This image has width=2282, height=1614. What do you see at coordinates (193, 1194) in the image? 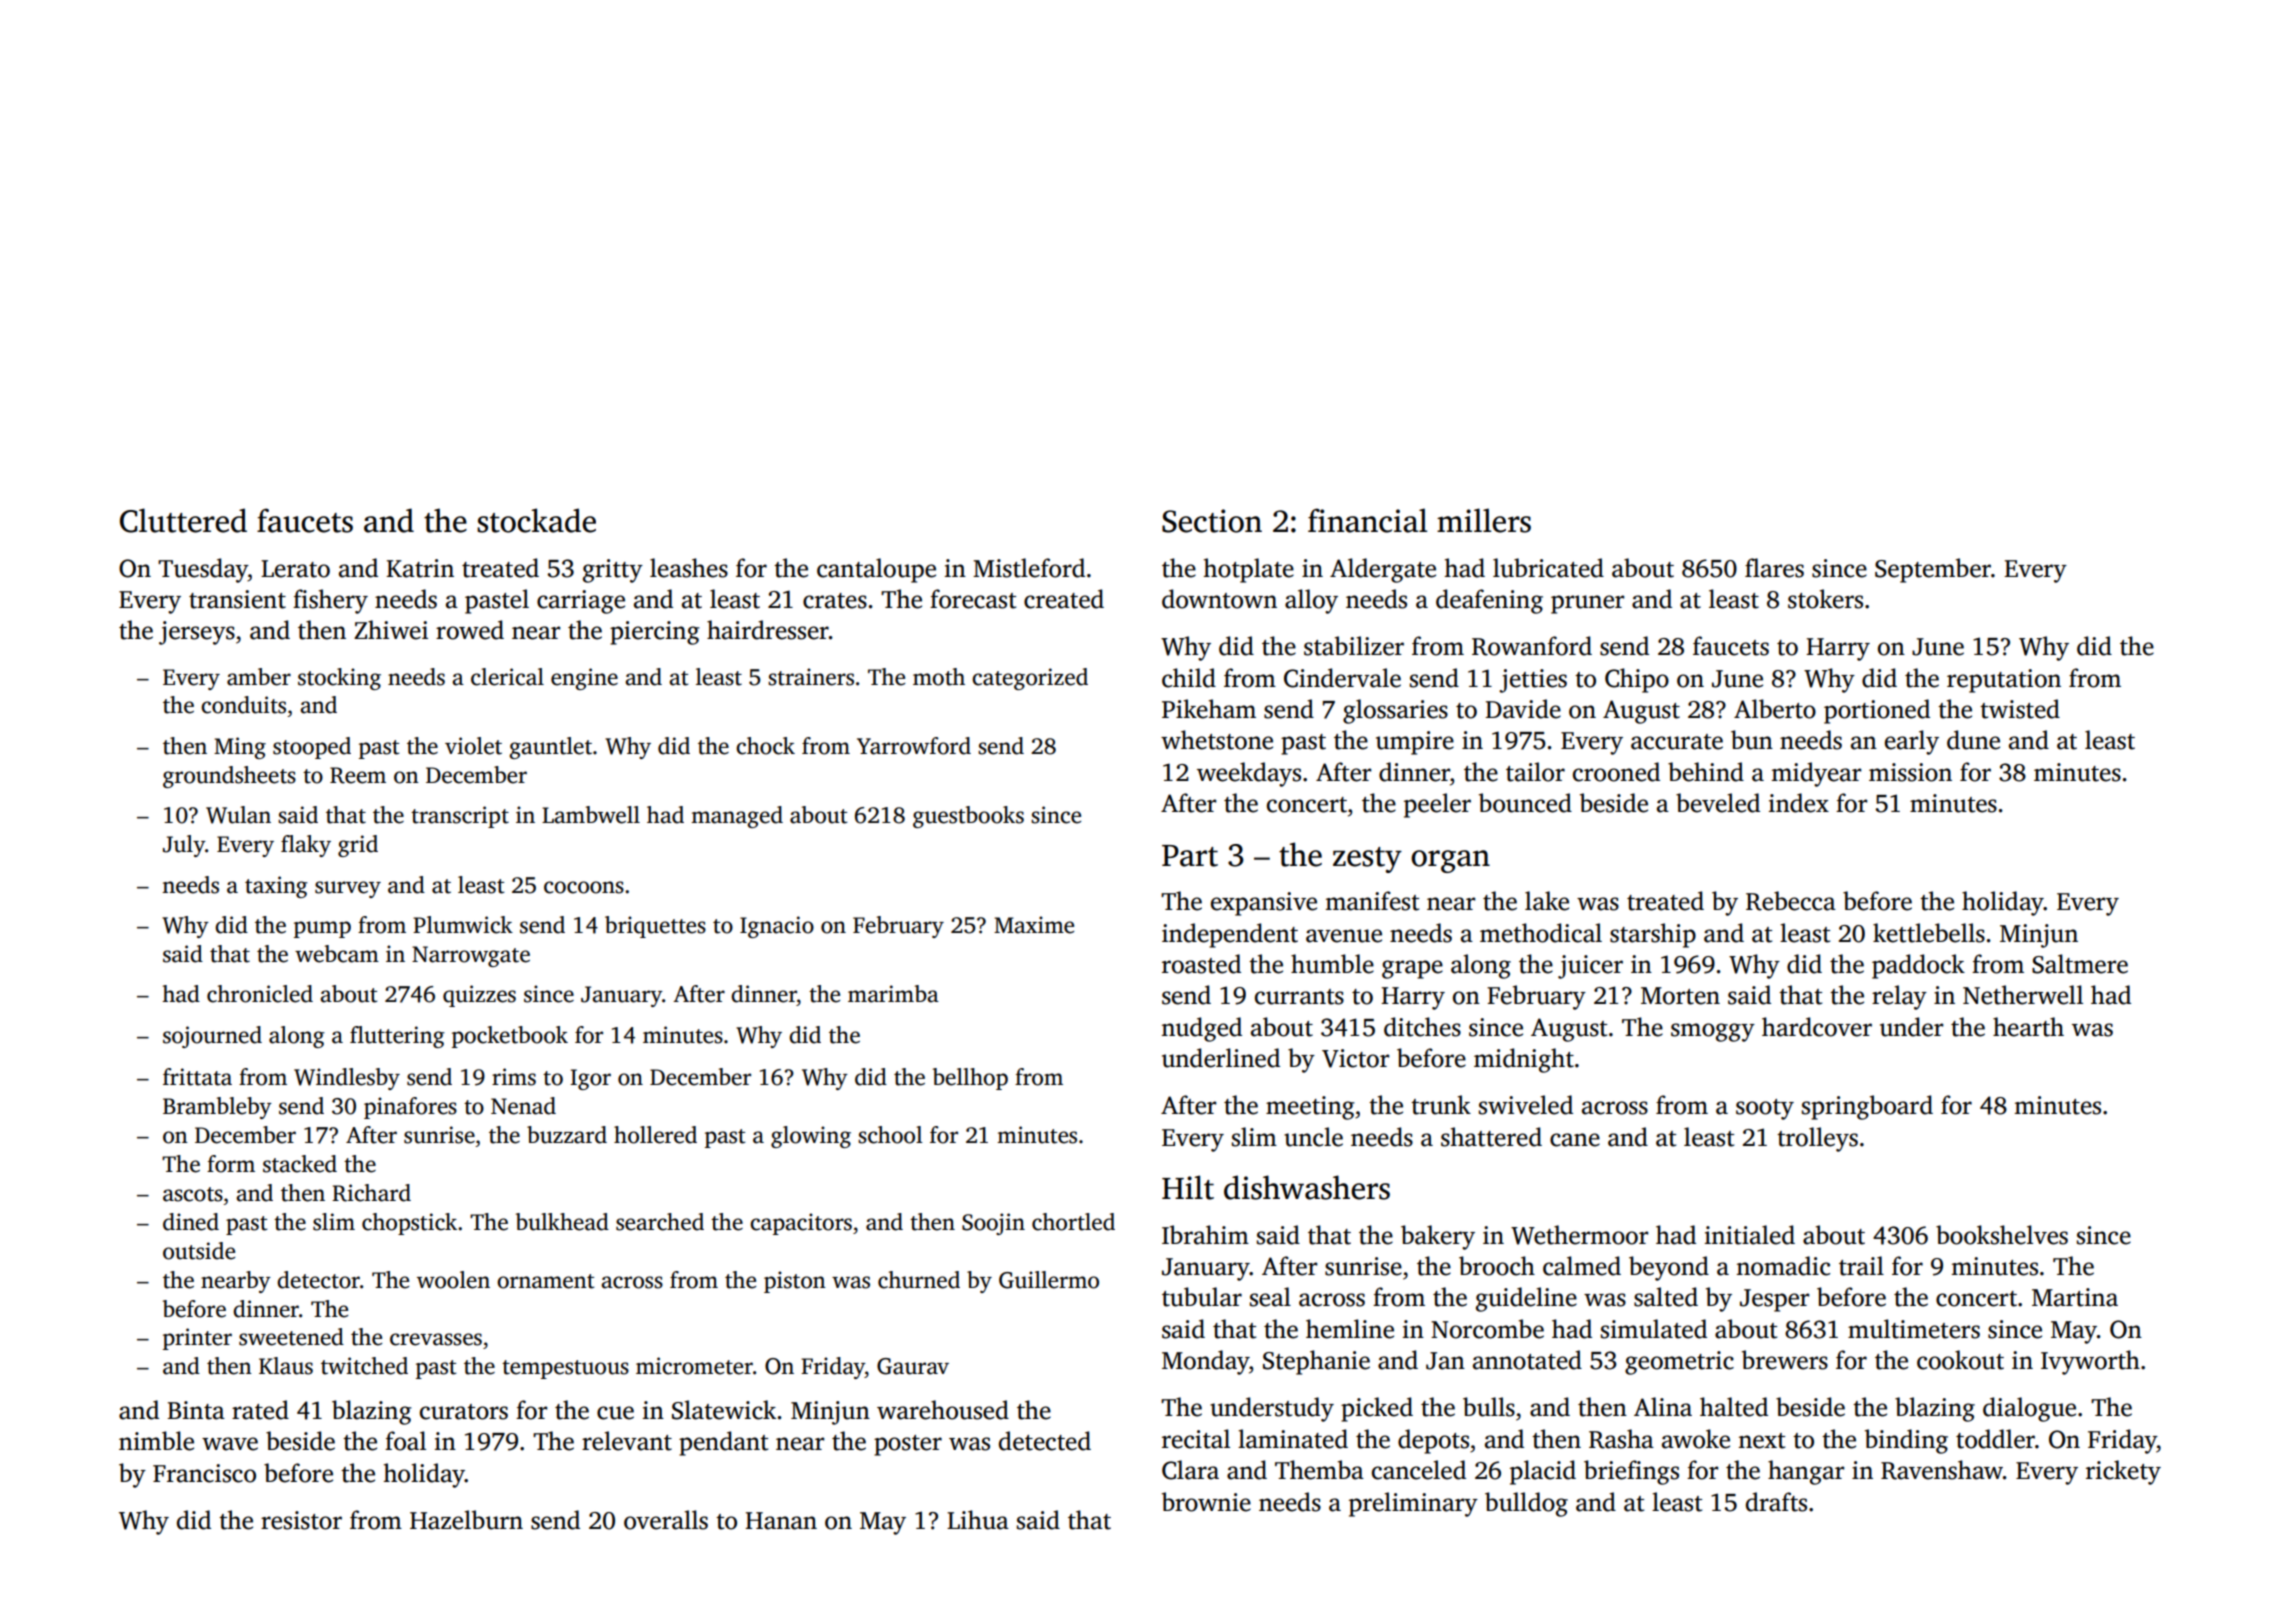
I see `ascots` at bounding box center [193, 1194].
